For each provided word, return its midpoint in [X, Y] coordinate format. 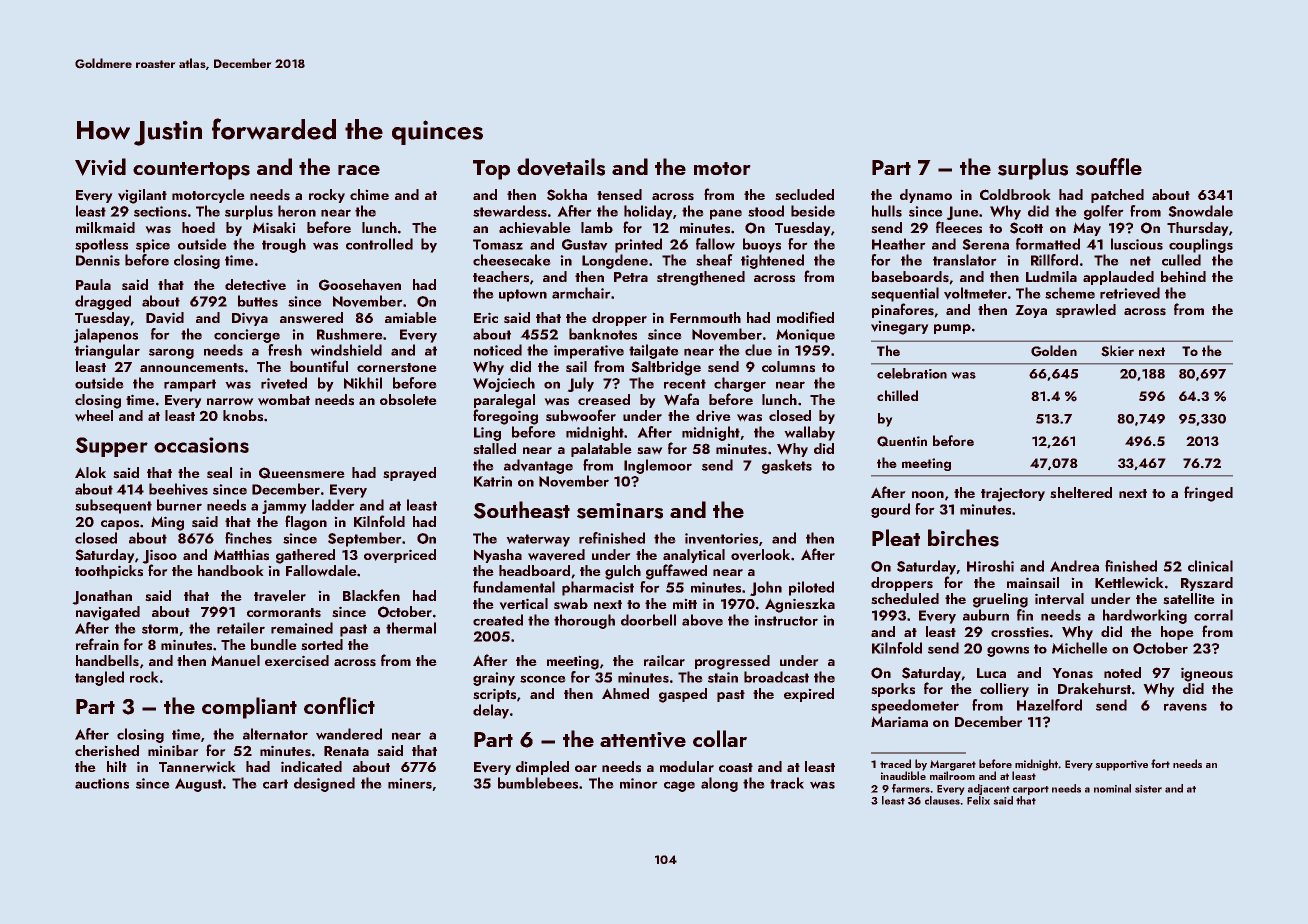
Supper [111, 447]
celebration [912, 373]
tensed [619, 195]
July [580, 384]
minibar [173, 750]
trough [284, 245]
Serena [985, 244]
